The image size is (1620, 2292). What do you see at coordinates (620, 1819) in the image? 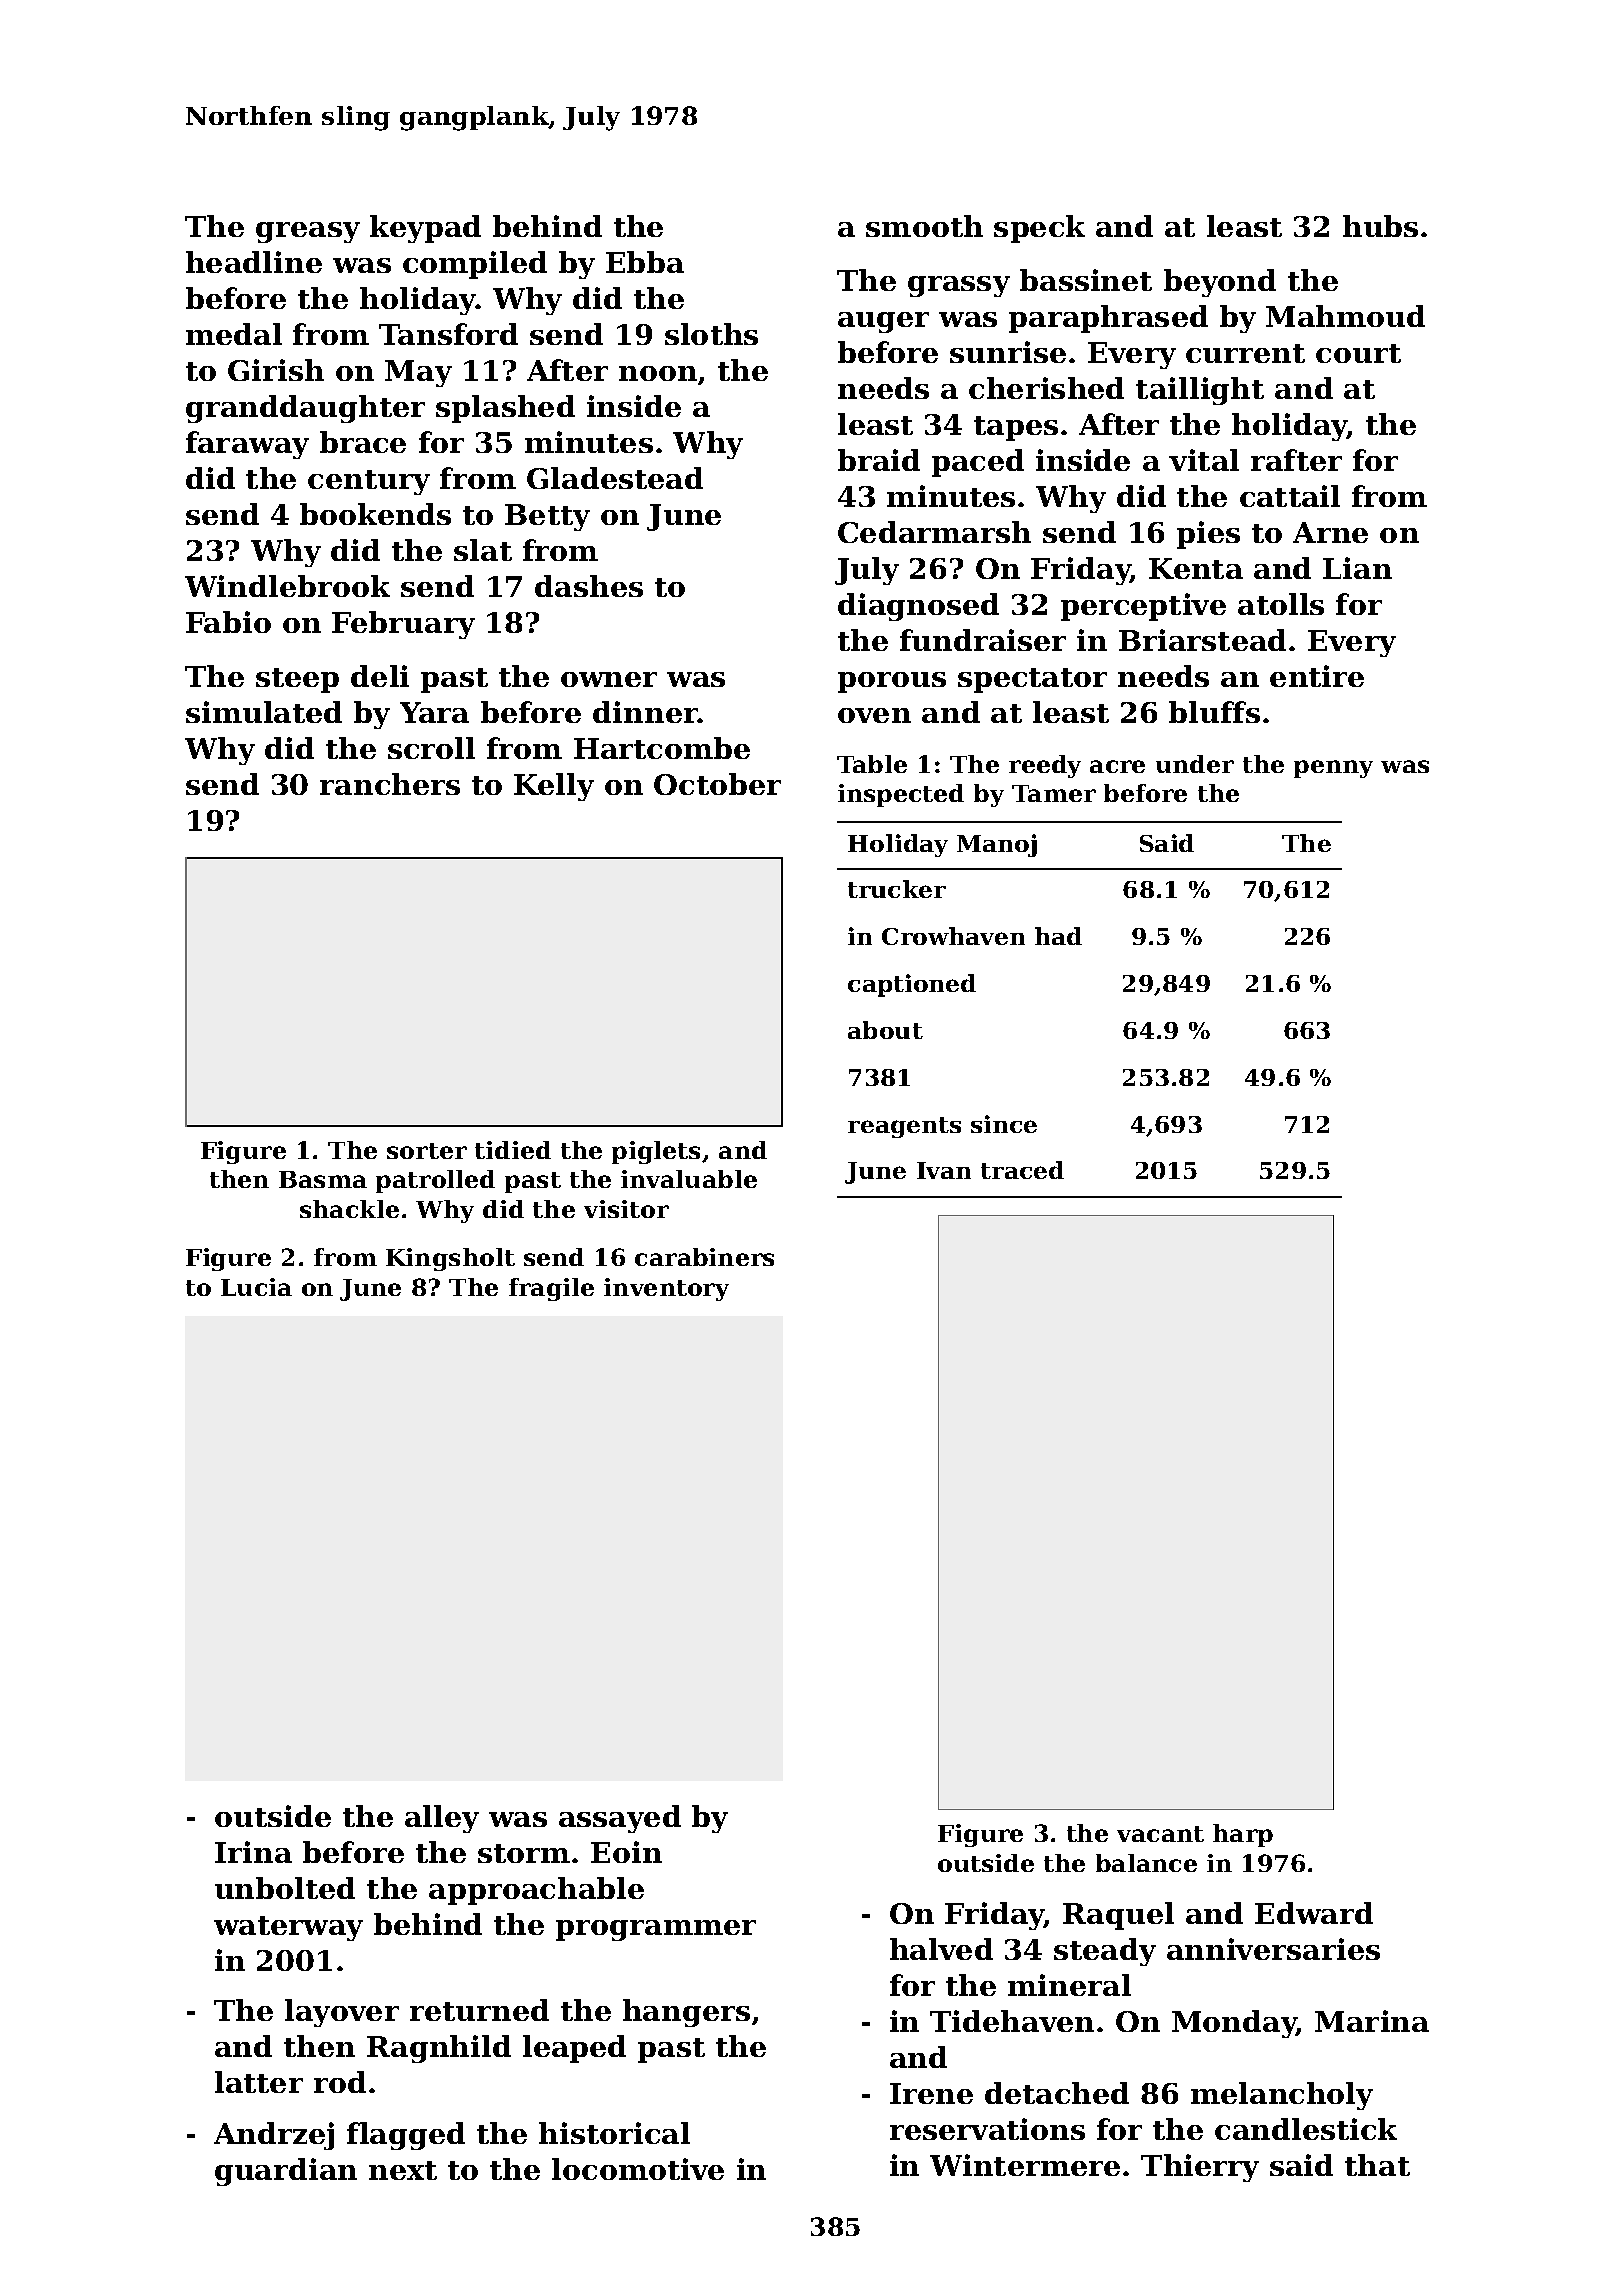
I see `assayed` at bounding box center [620, 1819].
